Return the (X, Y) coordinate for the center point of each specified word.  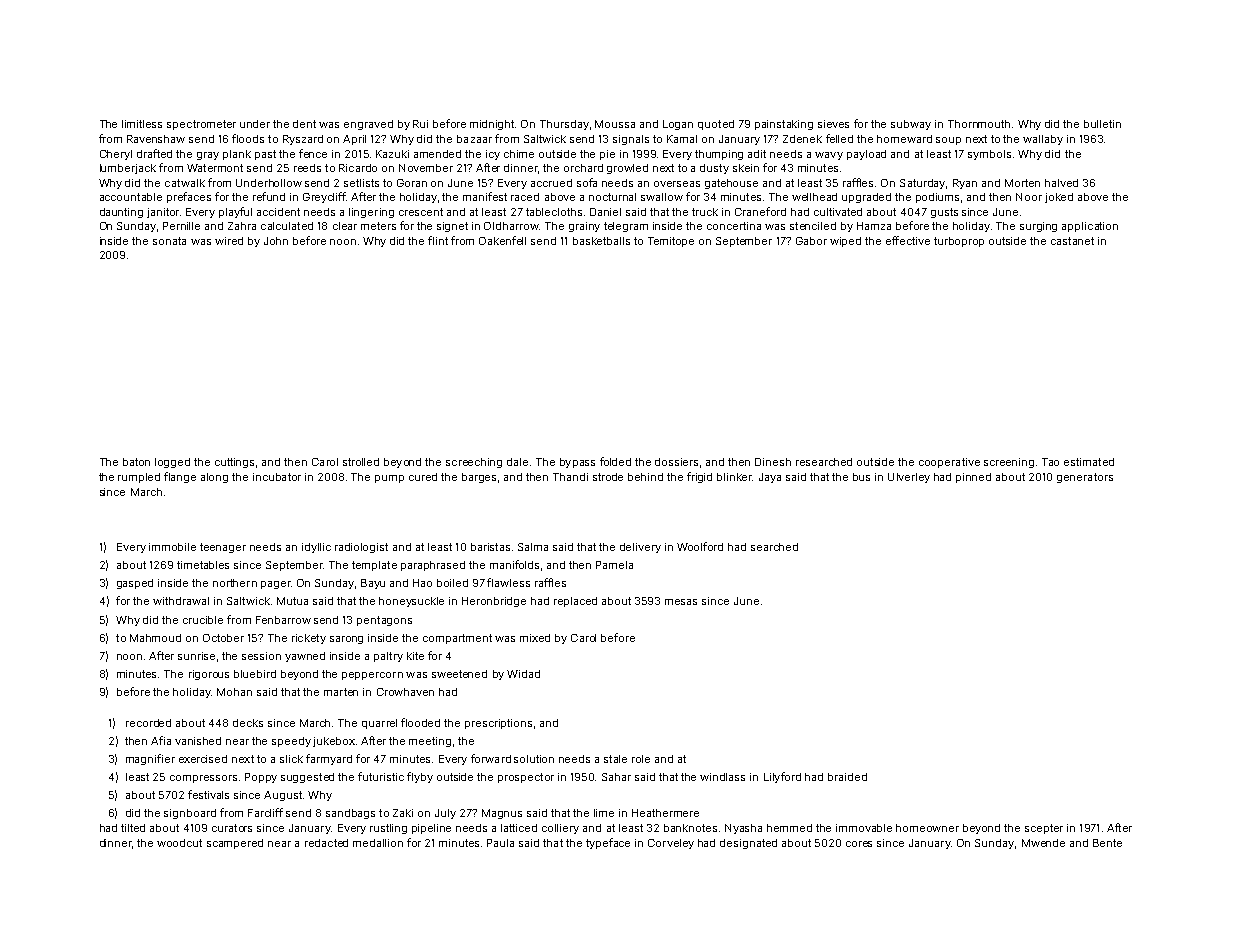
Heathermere (665, 813)
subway (911, 125)
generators (1085, 478)
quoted (716, 125)
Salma (533, 547)
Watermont (215, 168)
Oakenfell (502, 240)
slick (291, 759)
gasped (135, 584)
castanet (1072, 241)
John (276, 241)
